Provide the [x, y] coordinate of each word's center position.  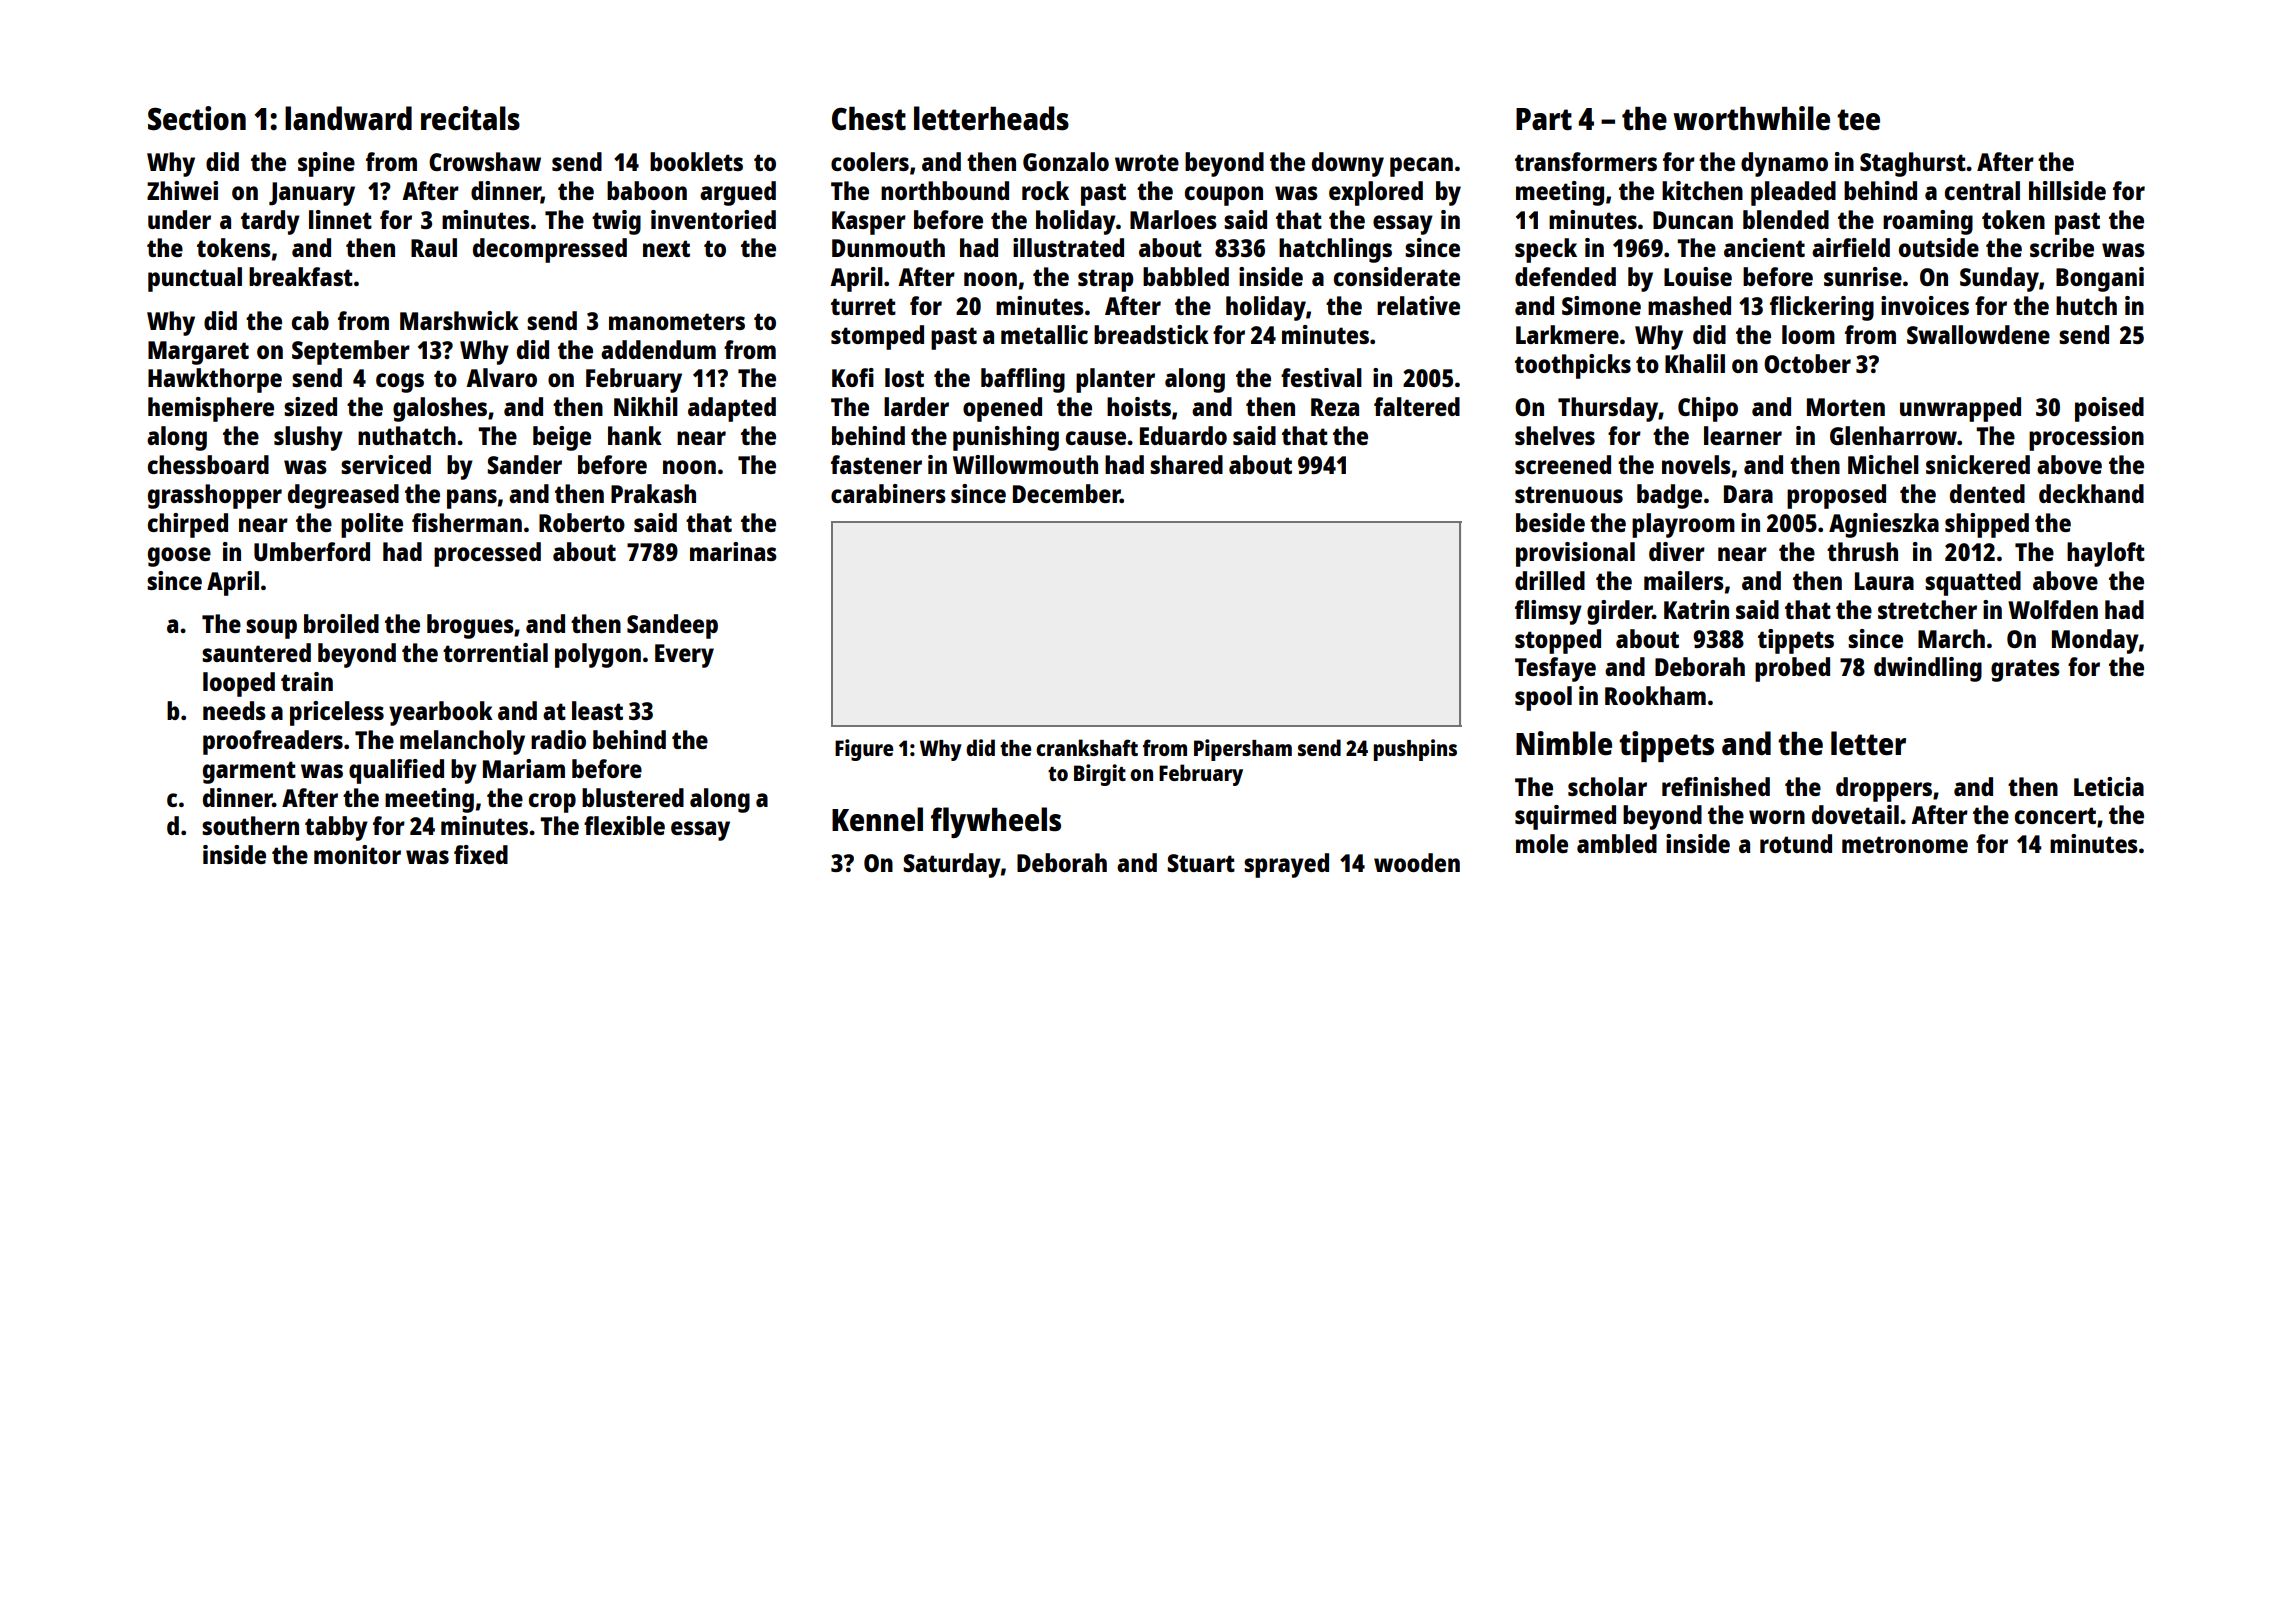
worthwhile [1751, 118]
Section [197, 118]
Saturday [952, 865]
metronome [1905, 844]
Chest [869, 119]
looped [239, 684]
